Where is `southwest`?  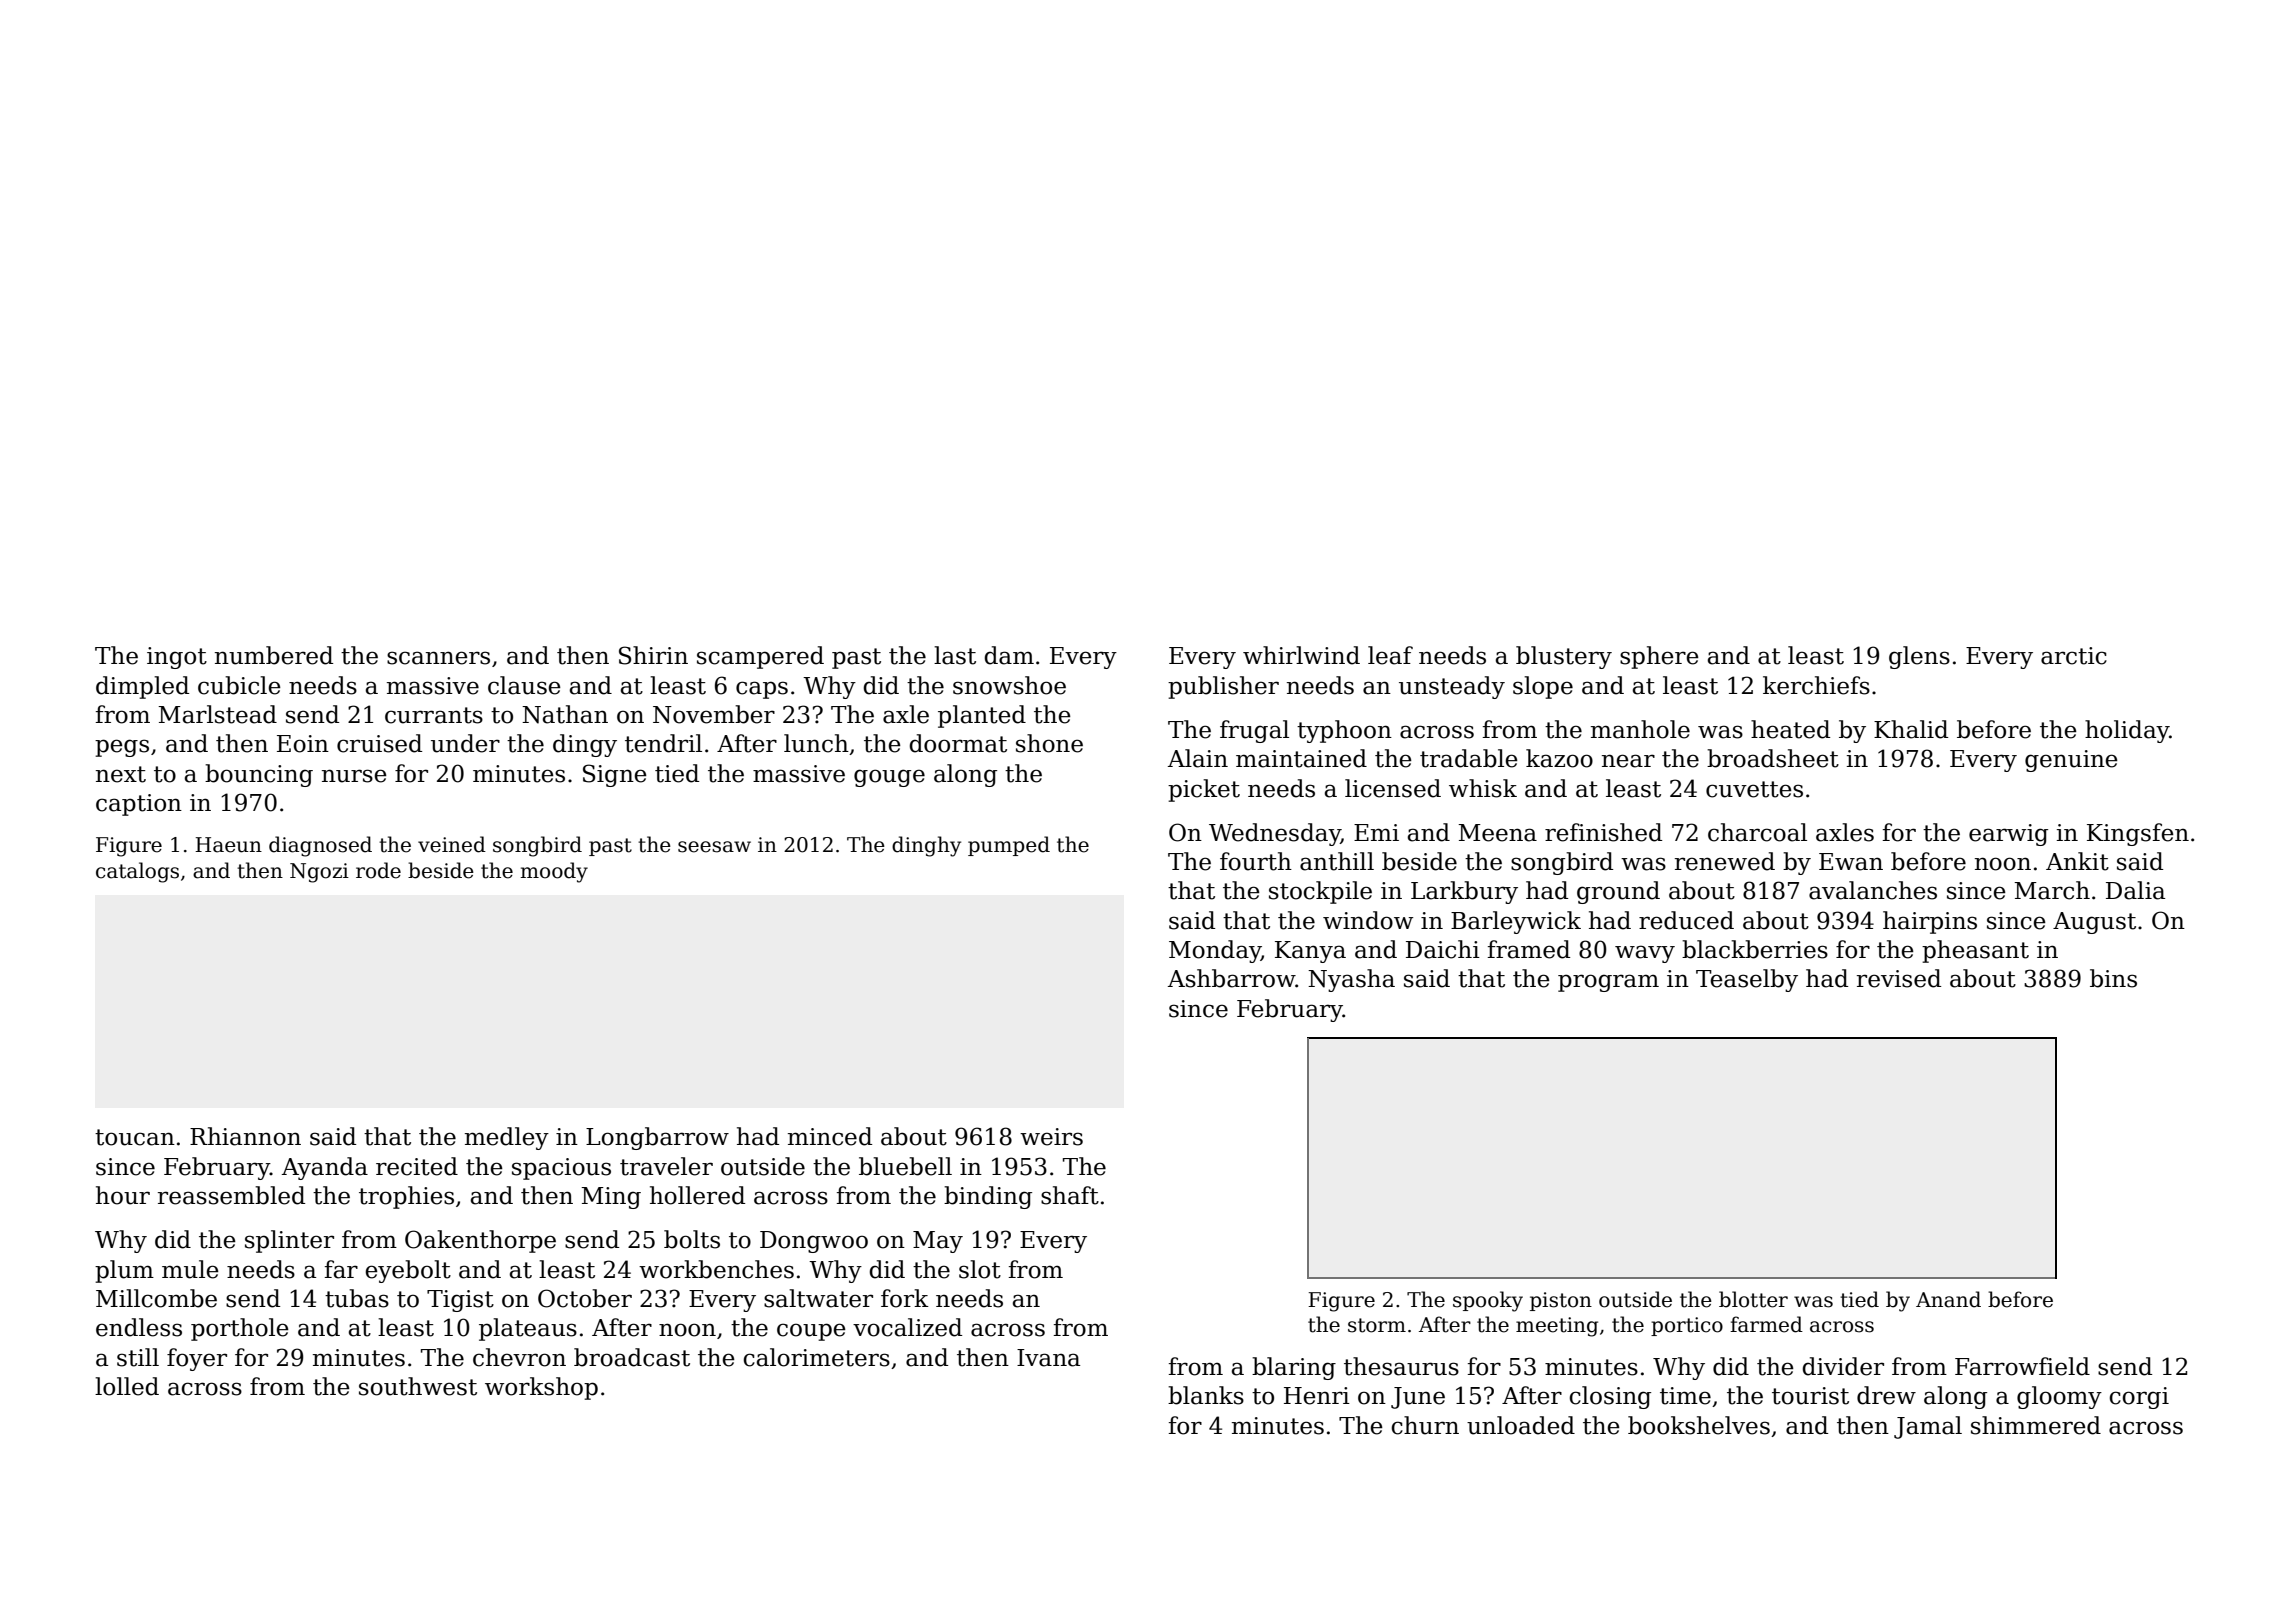 southwest is located at coordinates (418, 1386).
